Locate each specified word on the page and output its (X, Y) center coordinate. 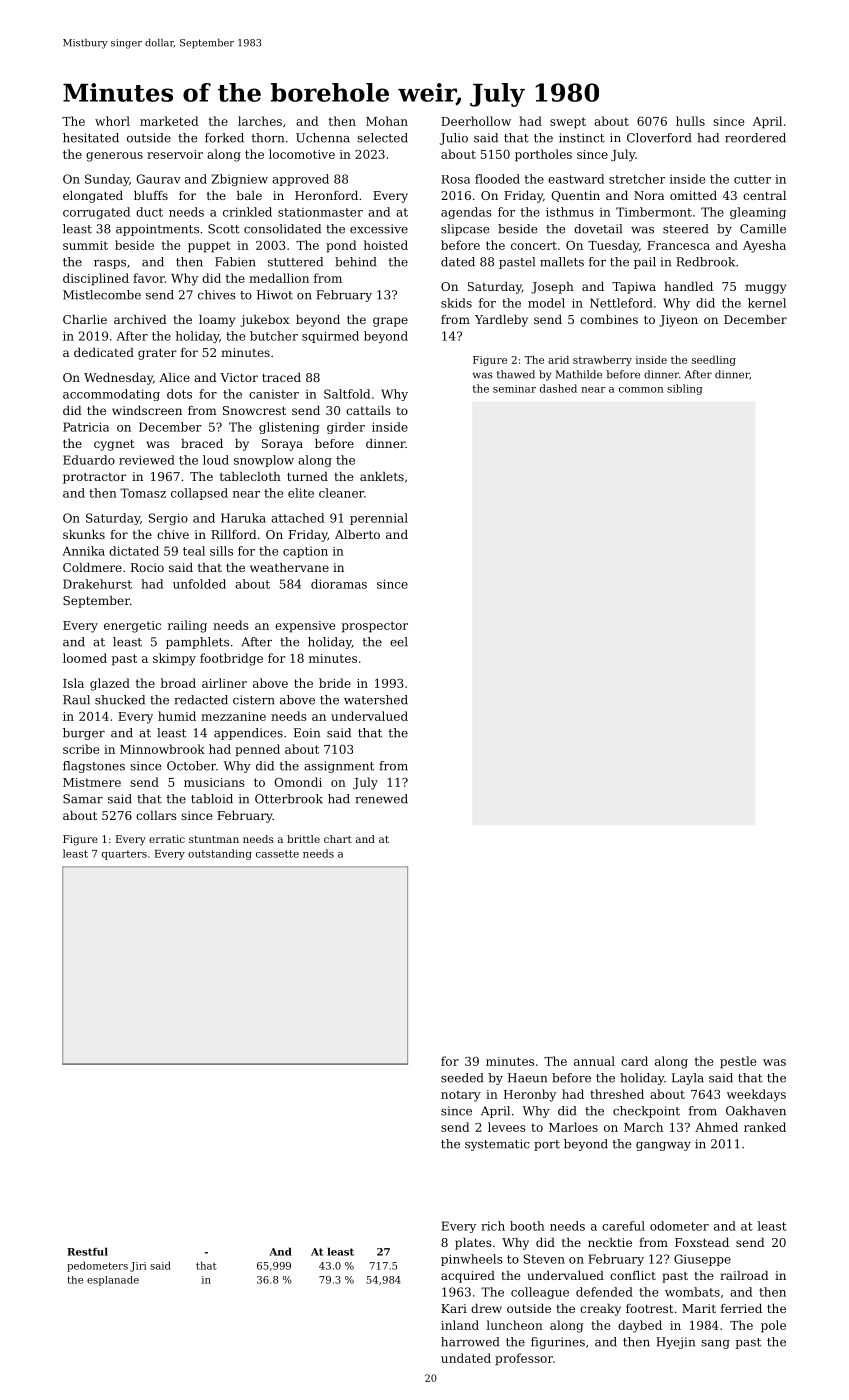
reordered (755, 138)
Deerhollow (476, 121)
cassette (277, 854)
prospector (375, 627)
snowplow (264, 461)
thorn (268, 138)
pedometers (97, 1267)
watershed (376, 700)
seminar (514, 389)
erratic (167, 839)
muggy (765, 289)
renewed (381, 799)
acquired (468, 1277)
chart (338, 839)
